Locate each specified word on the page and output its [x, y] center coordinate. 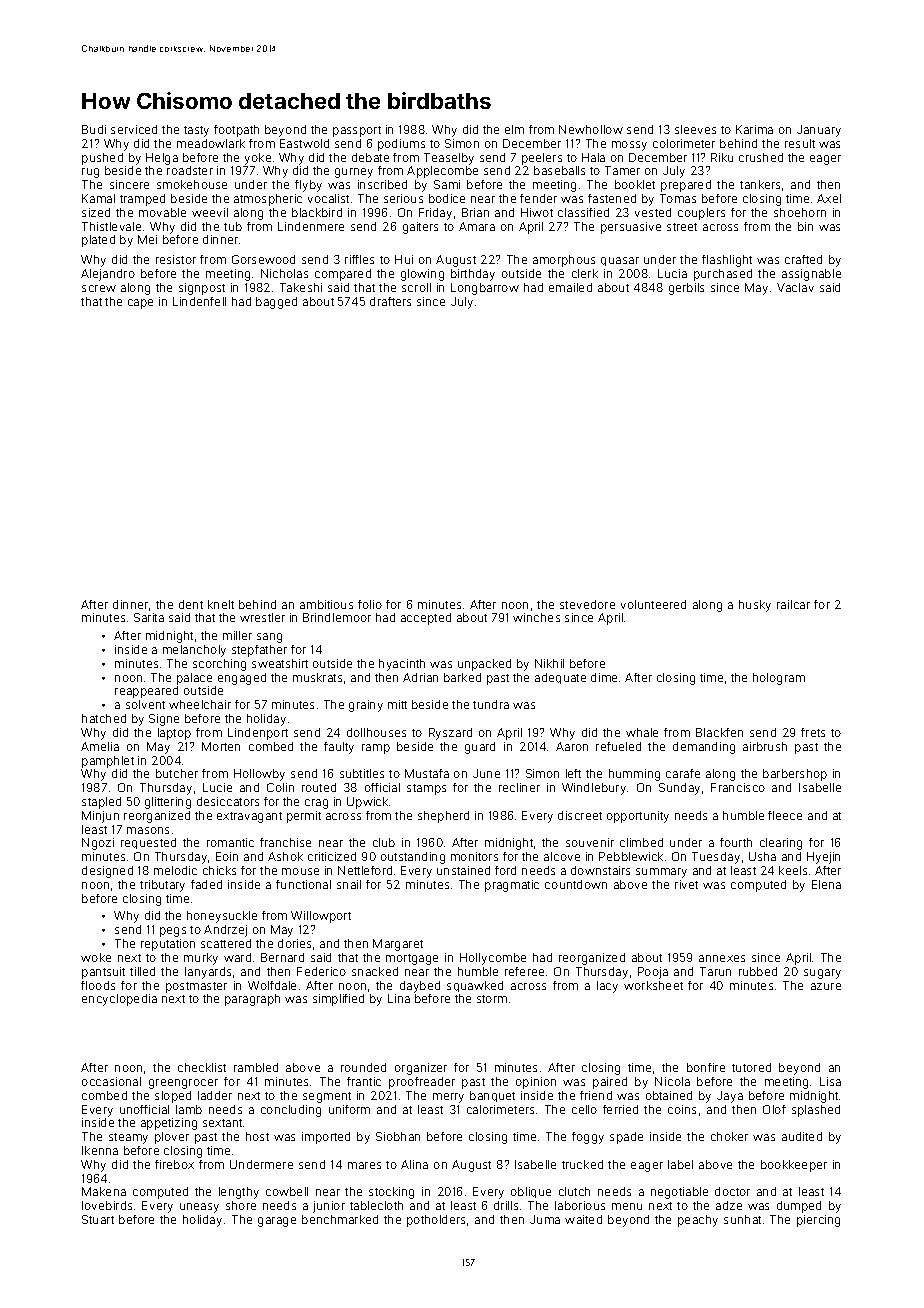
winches [536, 617]
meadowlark [211, 143]
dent [191, 604]
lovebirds [107, 1205]
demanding [704, 748]
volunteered [653, 604]
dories [294, 943]
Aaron [572, 746]
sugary [822, 974]
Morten [221, 746]
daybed [420, 987]
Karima [754, 129]
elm [514, 129]
